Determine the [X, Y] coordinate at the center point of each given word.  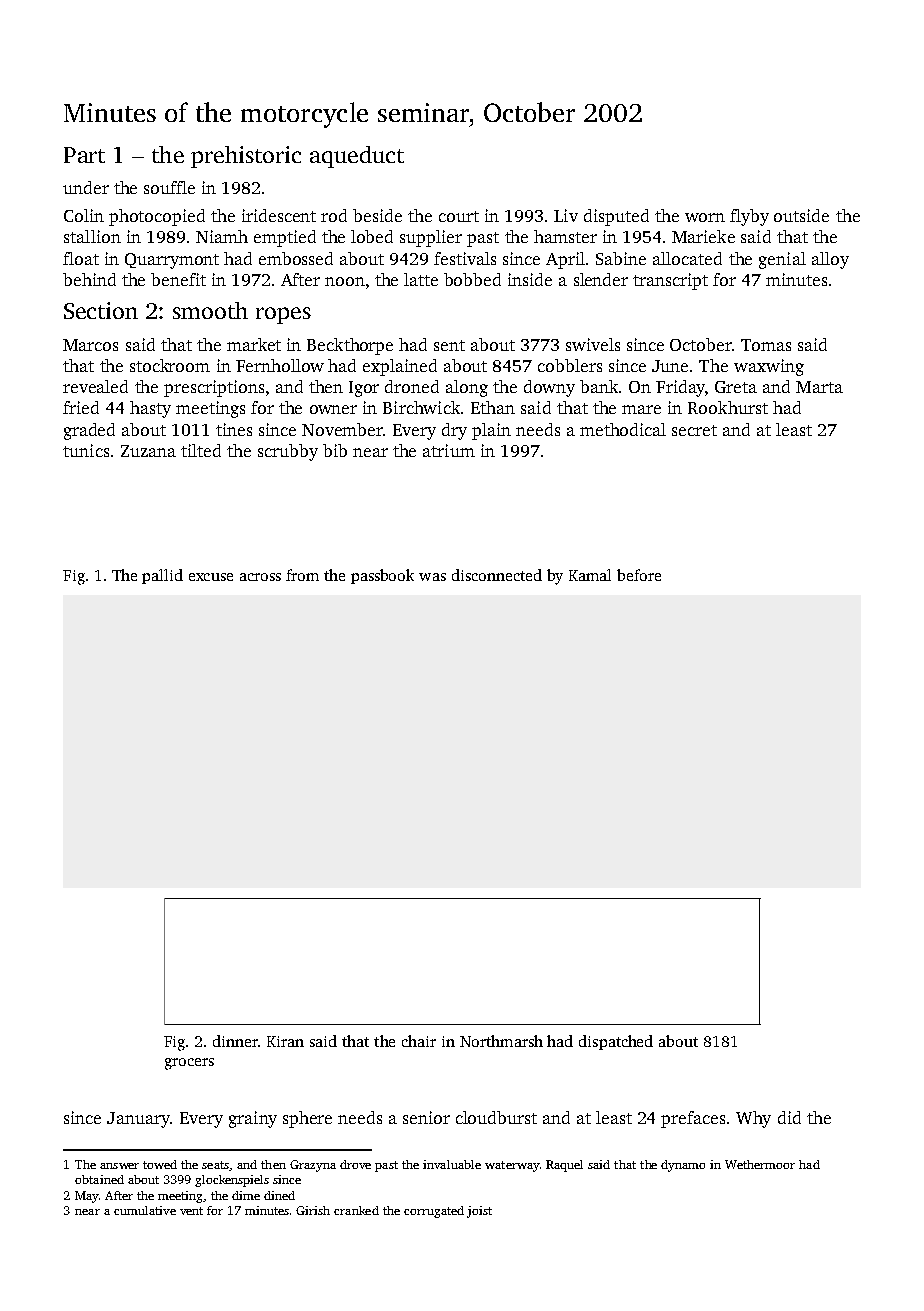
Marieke [703, 236]
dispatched [616, 1042]
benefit [178, 279]
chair [419, 1041]
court [459, 216]
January [138, 1120]
